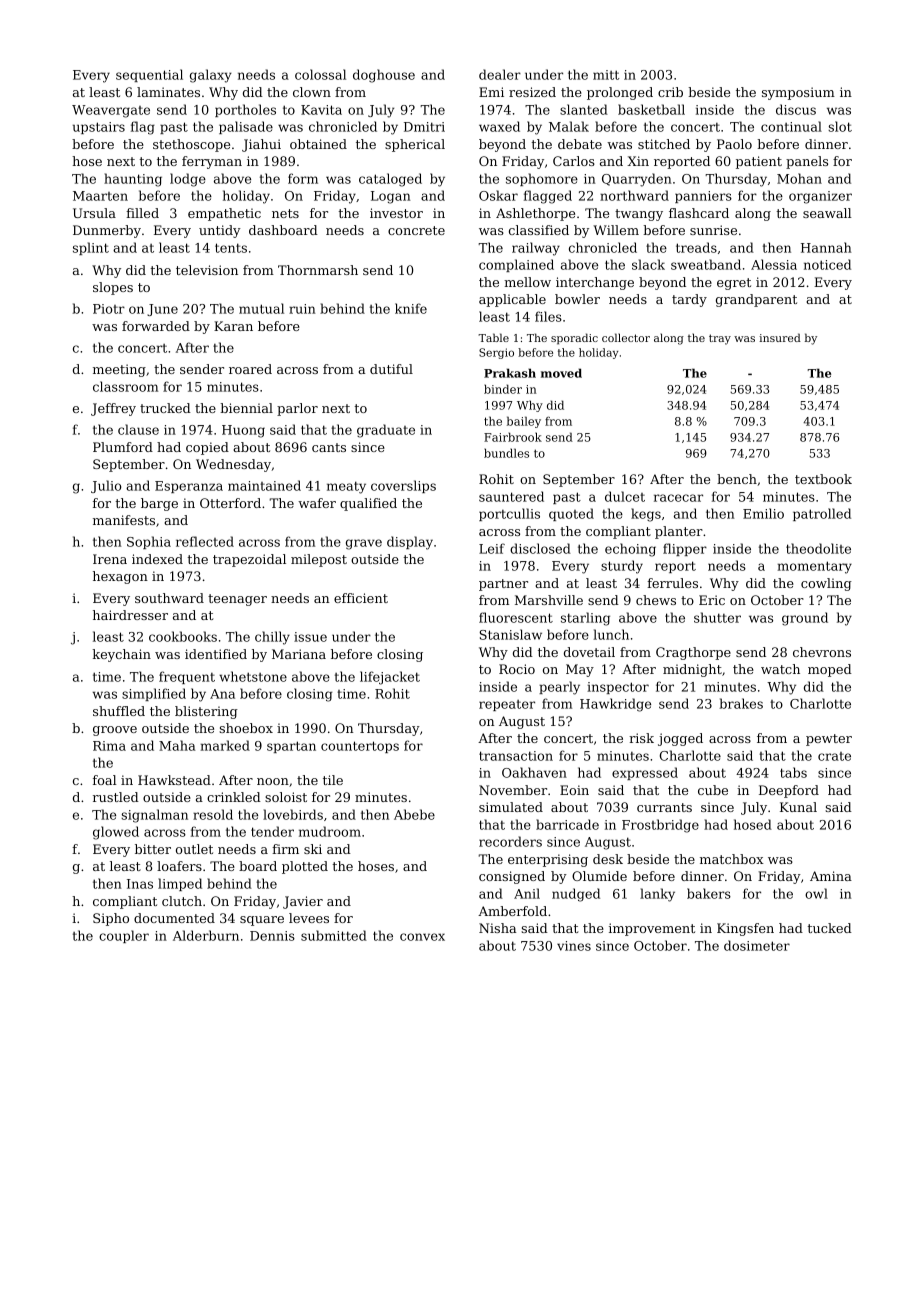 The width and height of the image is (924, 1314). What do you see at coordinates (713, 230) in the image?
I see `sunrise` at bounding box center [713, 230].
